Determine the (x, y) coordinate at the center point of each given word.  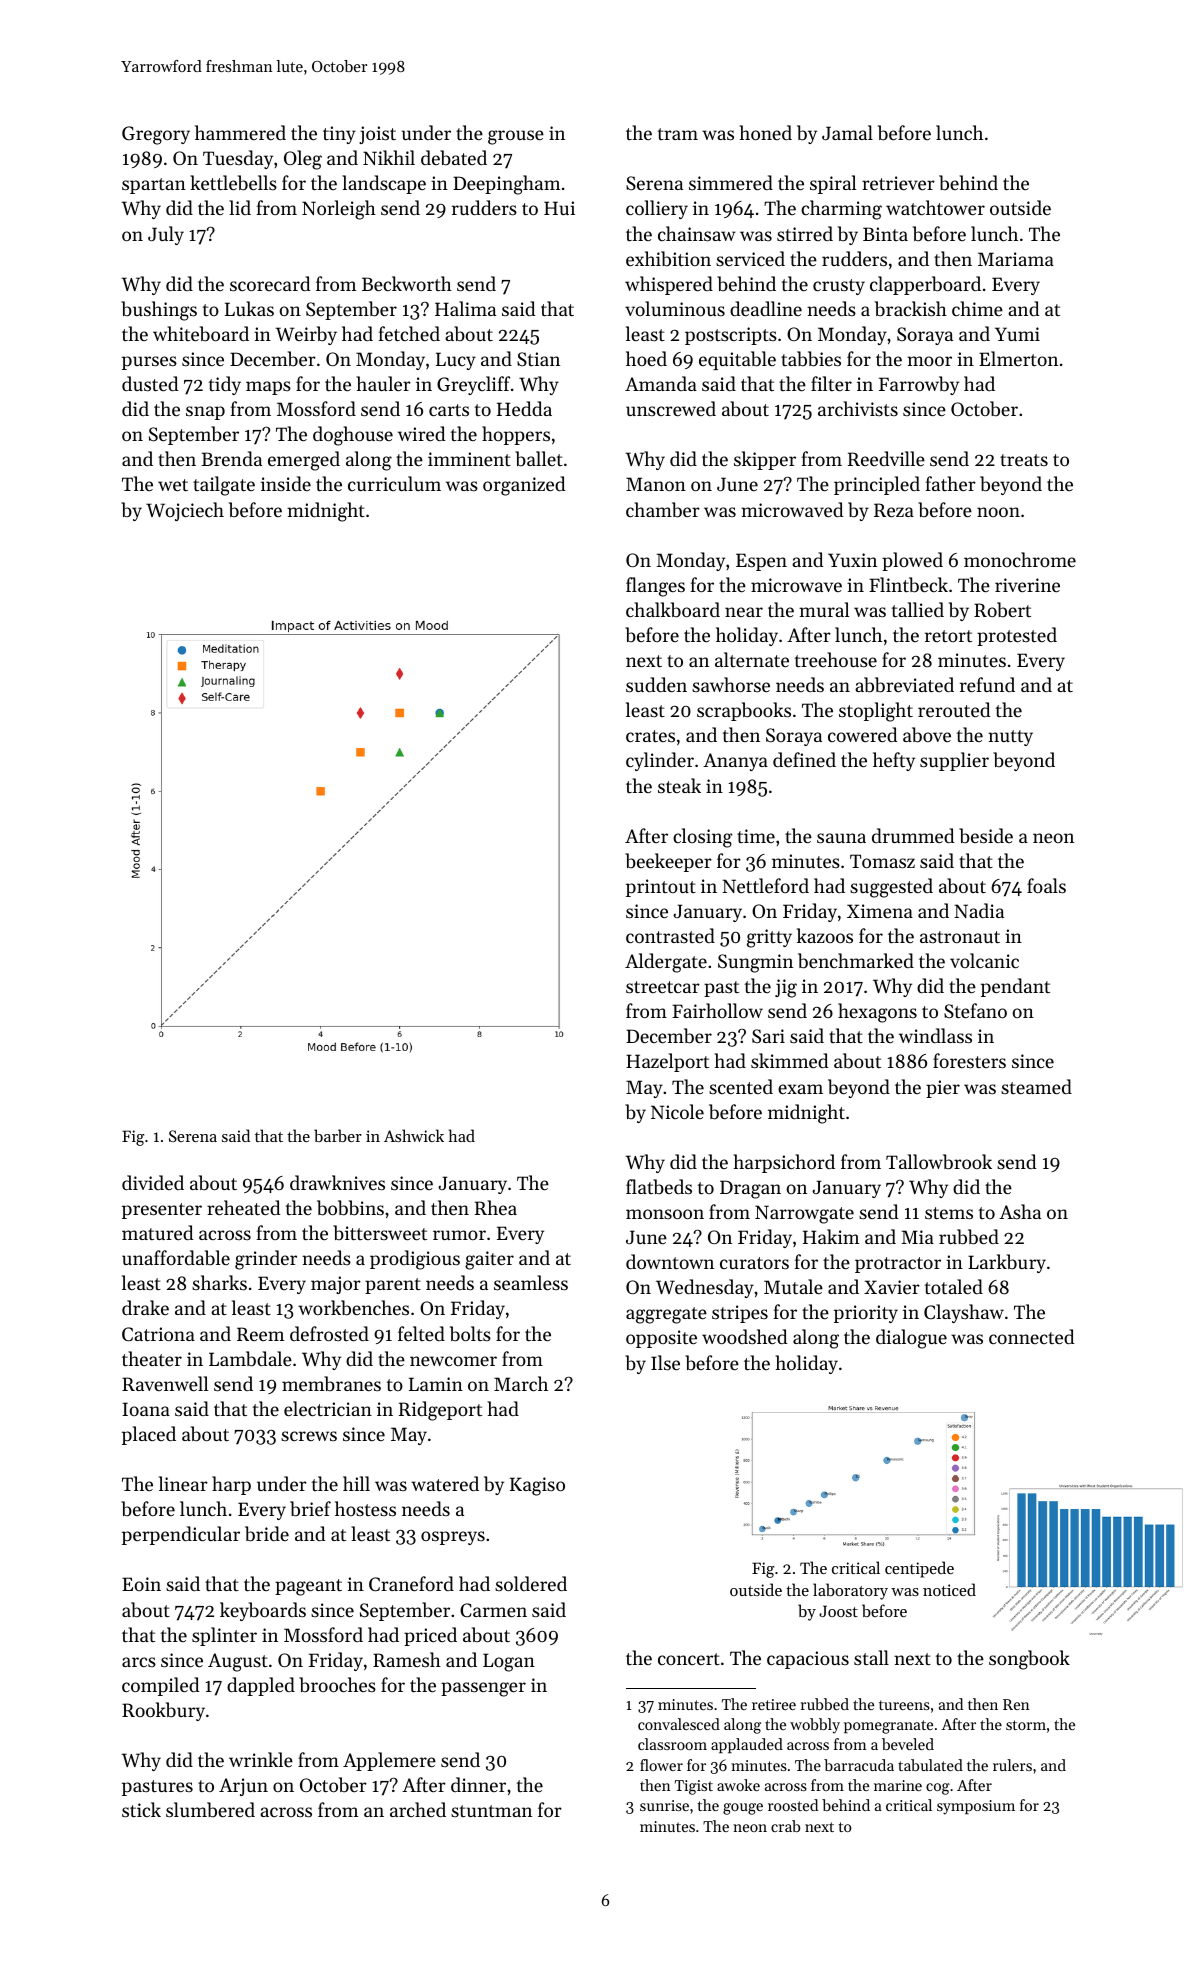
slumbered (210, 1810)
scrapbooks (744, 711)
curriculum (394, 483)
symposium (976, 1807)
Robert (1002, 610)
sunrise (664, 1805)
